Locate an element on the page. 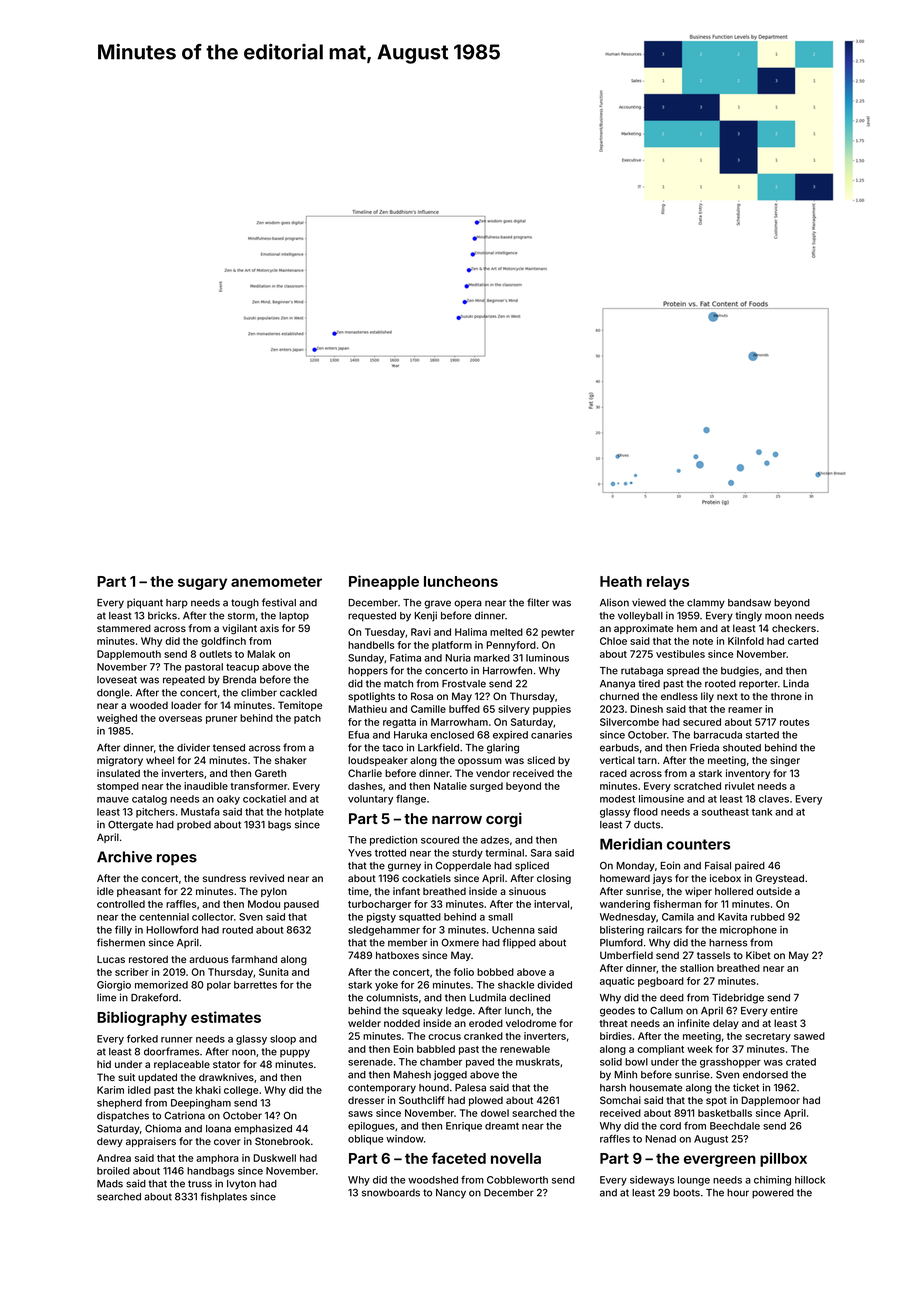  Chioma is located at coordinates (163, 1128).
